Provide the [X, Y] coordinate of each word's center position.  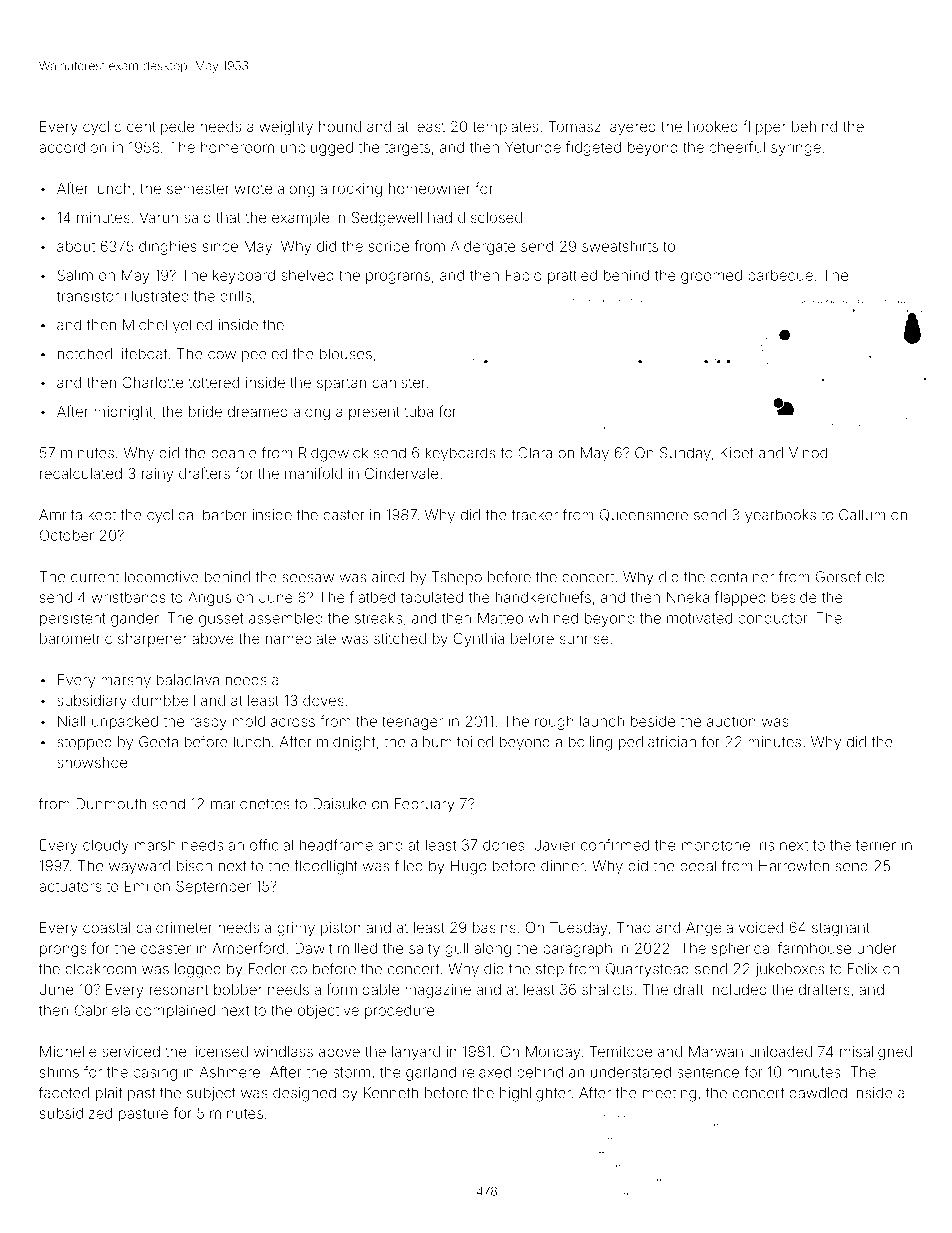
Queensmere [644, 515]
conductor [773, 618]
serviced [131, 1051]
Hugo [468, 867]
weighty [286, 128]
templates [505, 128]
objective [328, 1012]
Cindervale [401, 473]
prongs [63, 951]
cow [222, 355]
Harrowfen [794, 866]
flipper [764, 127]
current [95, 577]
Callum [862, 515]
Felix [863, 969]
